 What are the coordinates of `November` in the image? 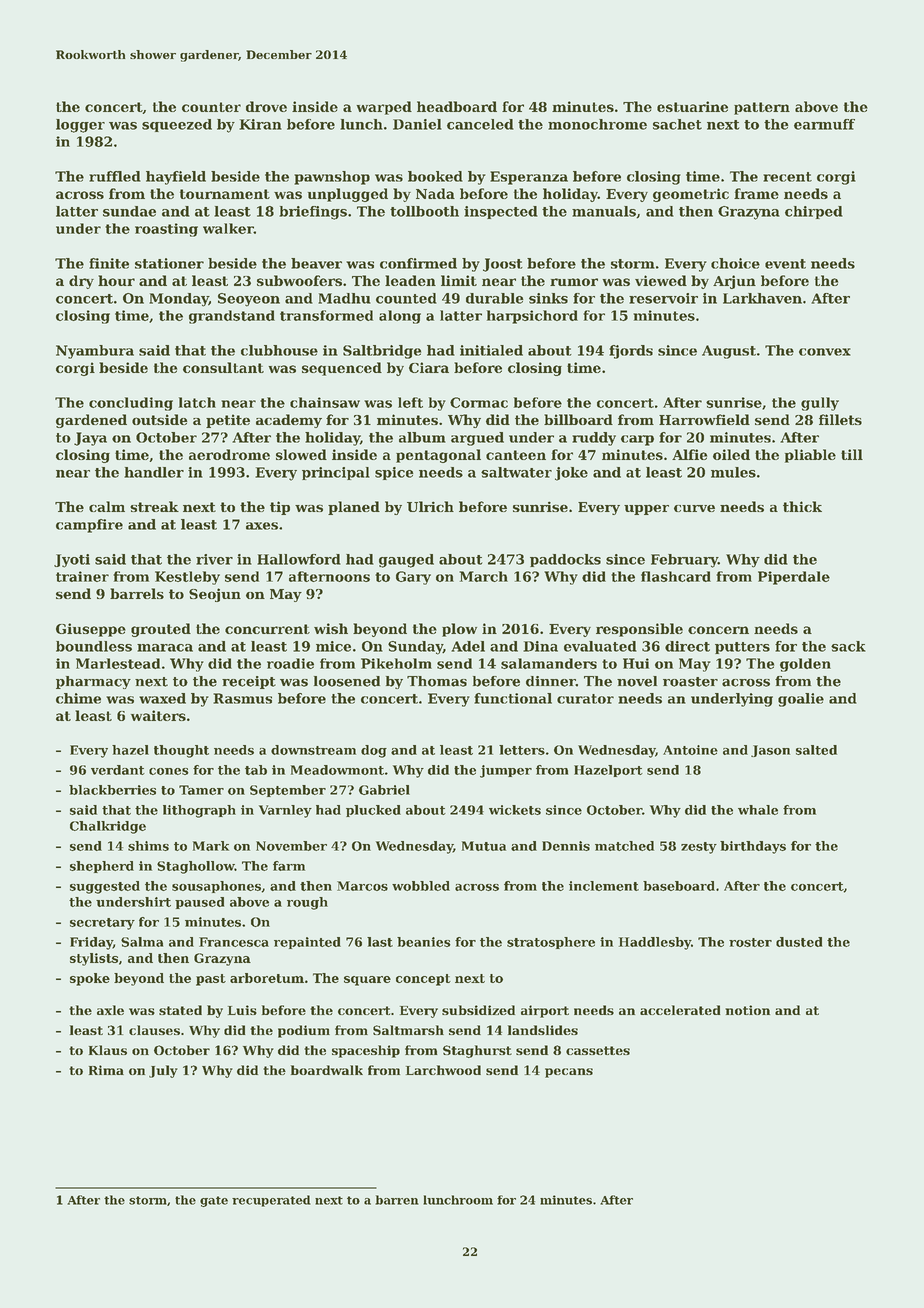 It's located at (291, 846).
